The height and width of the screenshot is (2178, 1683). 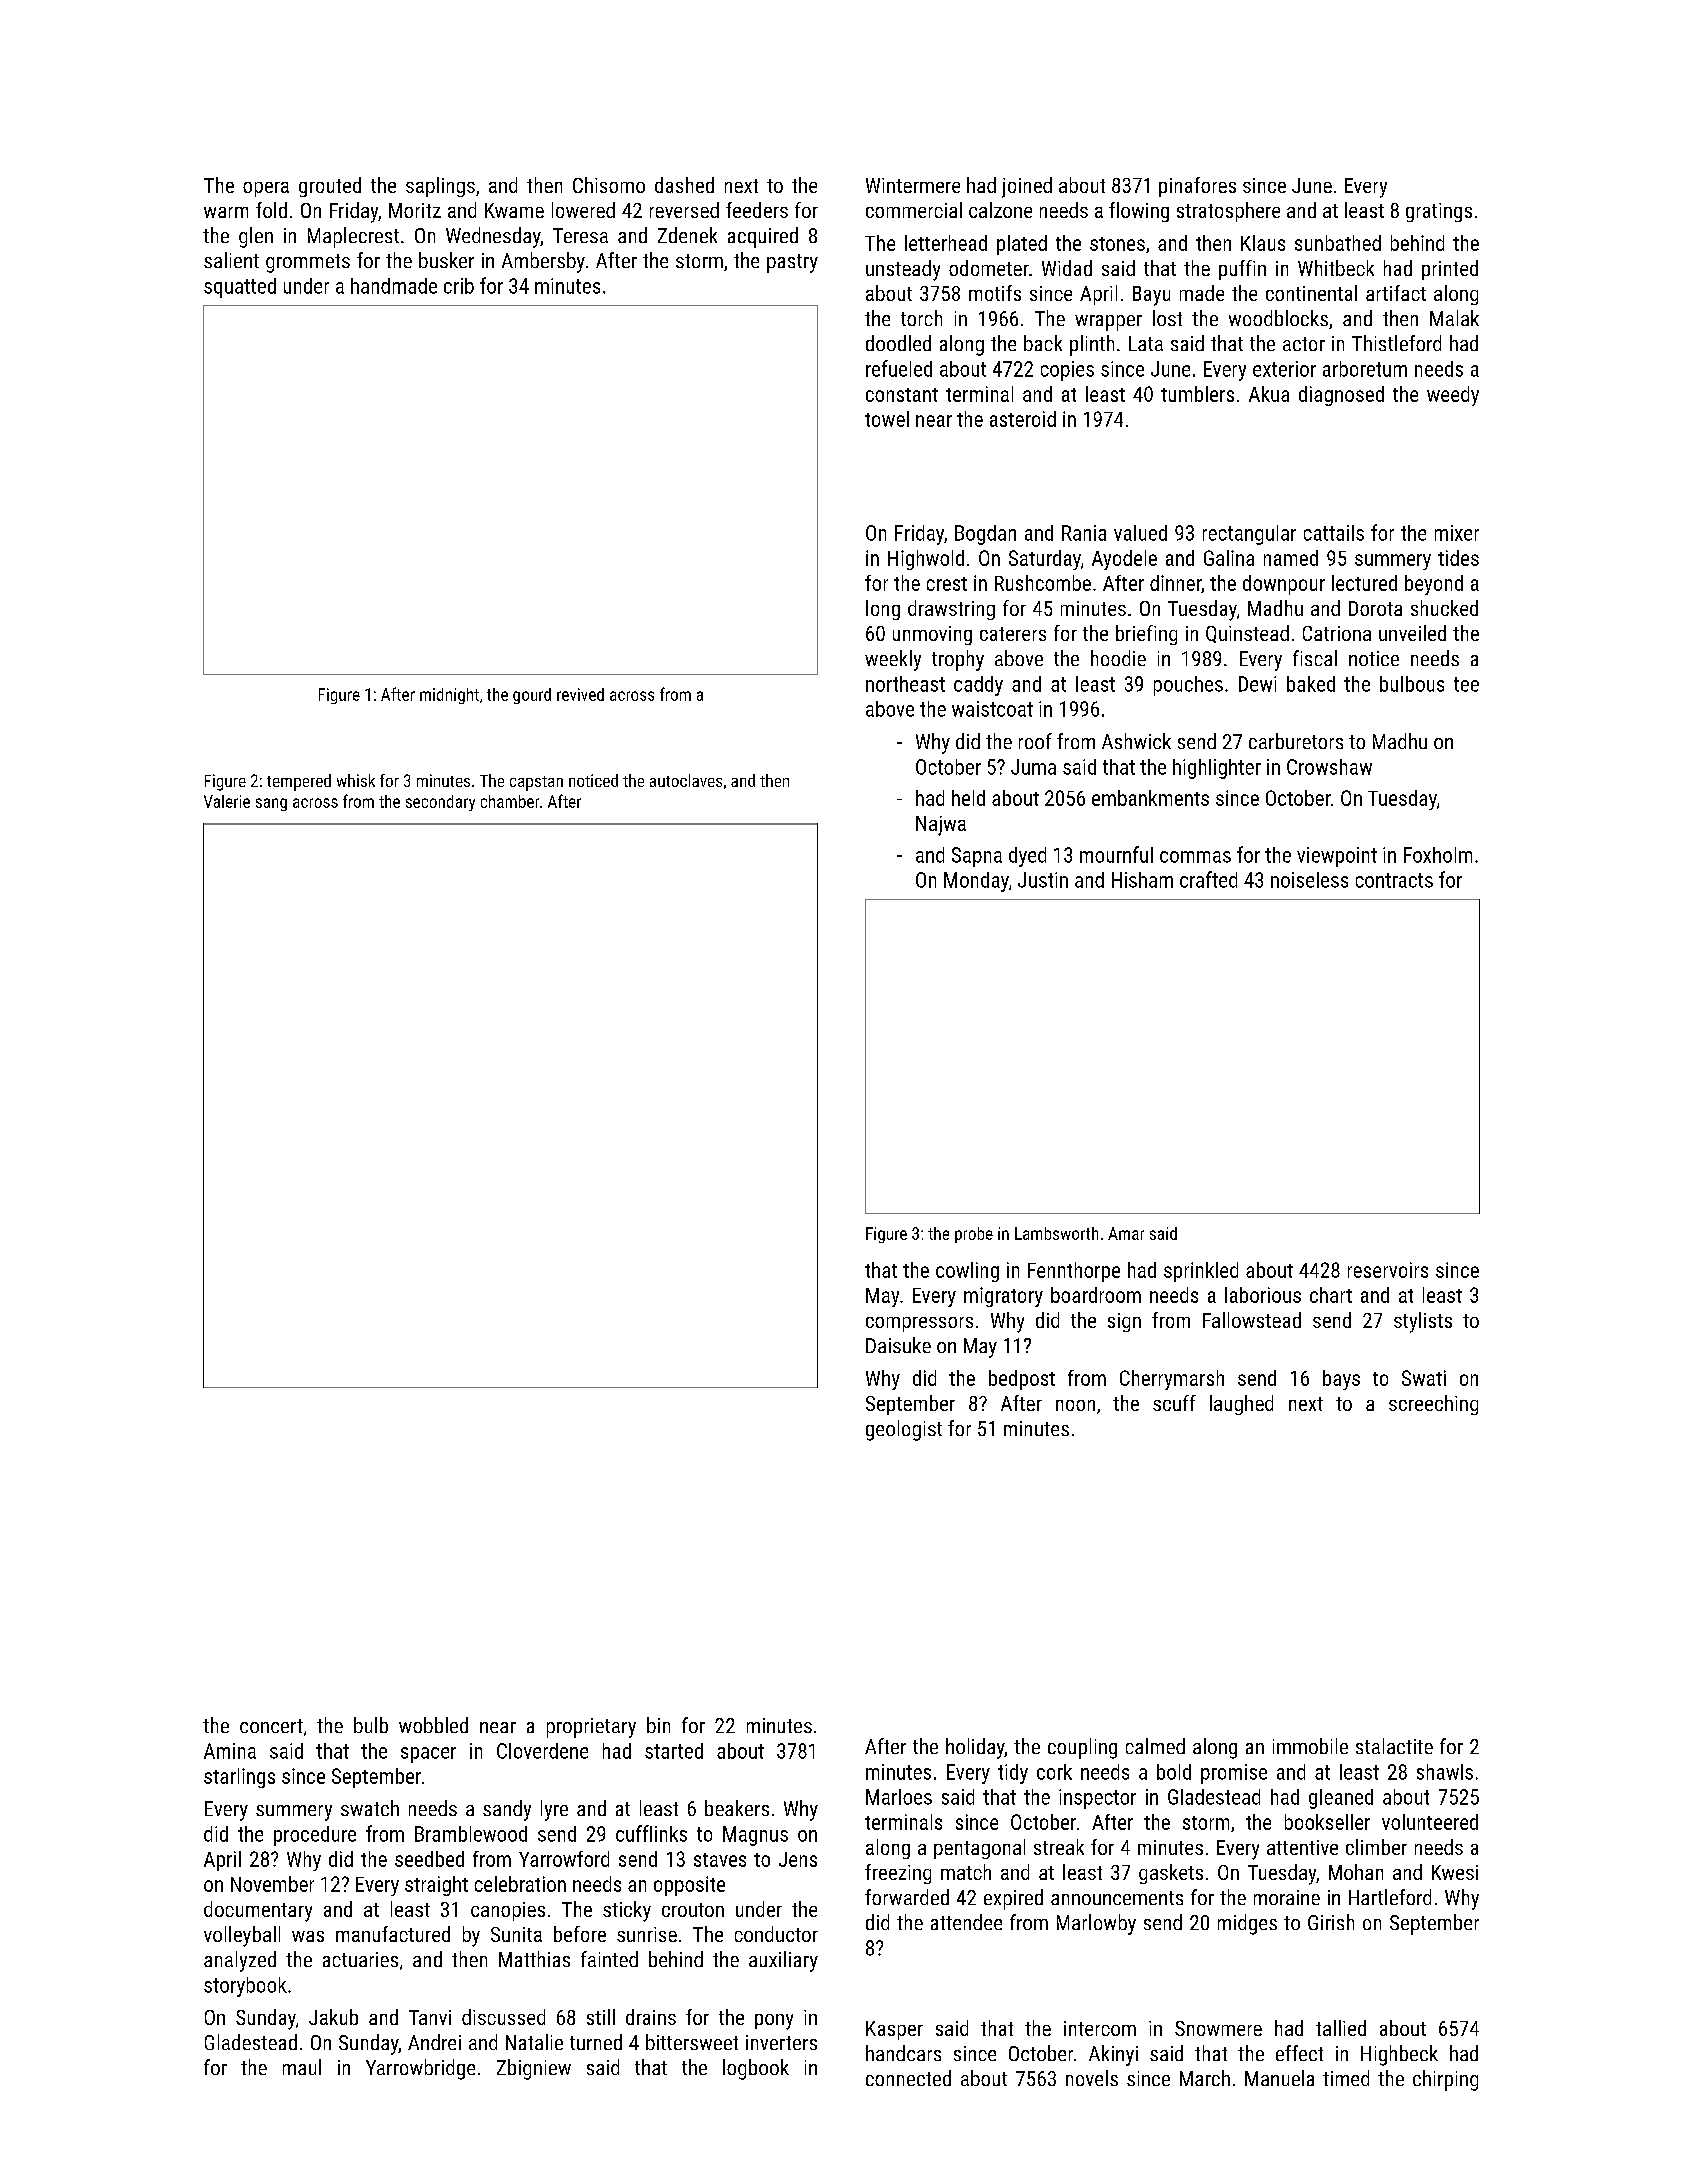 What do you see at coordinates (302, 2067) in the screenshot?
I see `maul` at bounding box center [302, 2067].
